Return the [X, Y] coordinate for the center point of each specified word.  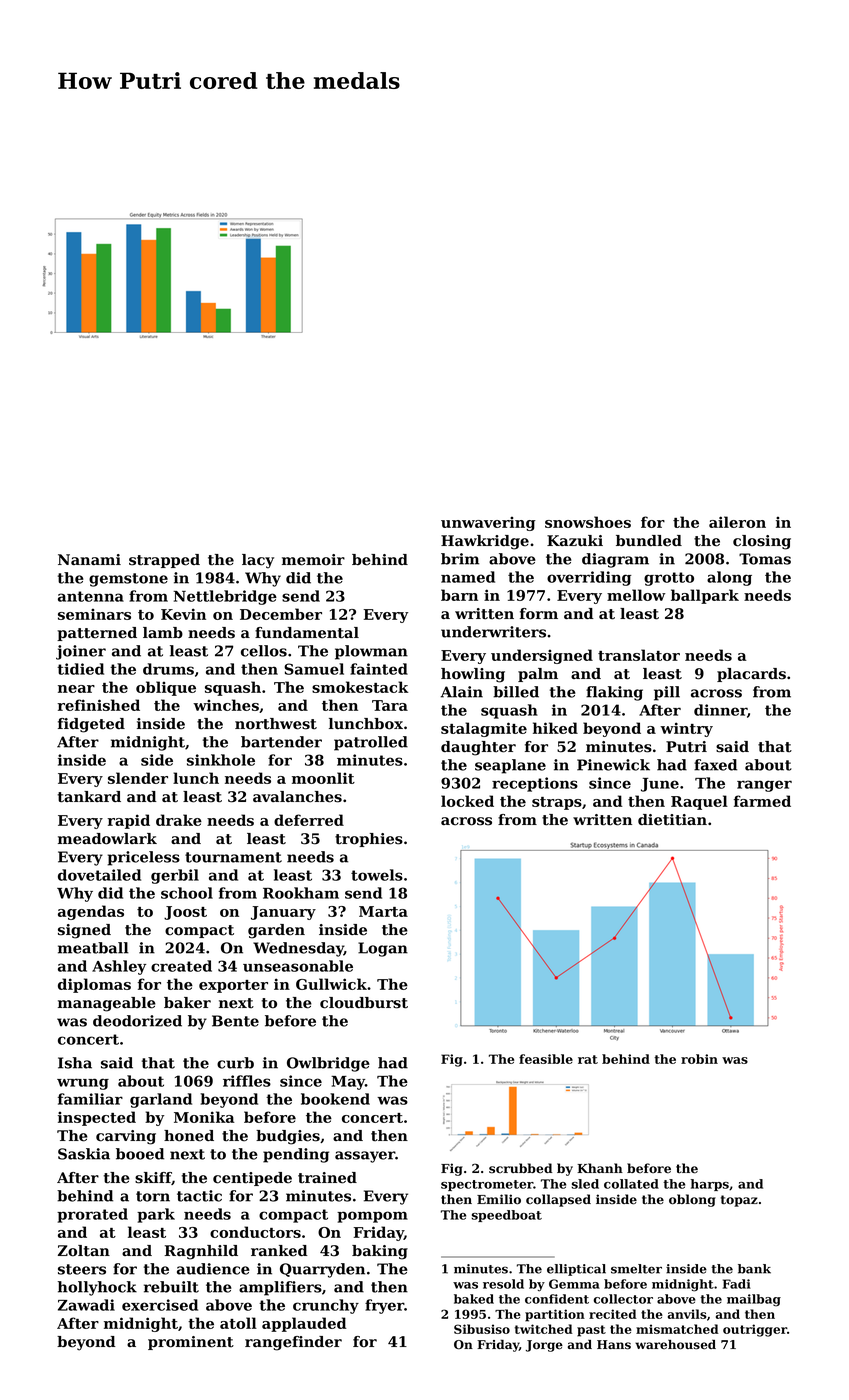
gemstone [128, 580]
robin [699, 1059]
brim [460, 559]
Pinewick [613, 765]
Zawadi [86, 1305]
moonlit [323, 778]
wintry [686, 729]
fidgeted [91, 725]
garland [161, 1100]
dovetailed [99, 875]
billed [516, 692]
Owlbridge [328, 1064]
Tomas [765, 559]
